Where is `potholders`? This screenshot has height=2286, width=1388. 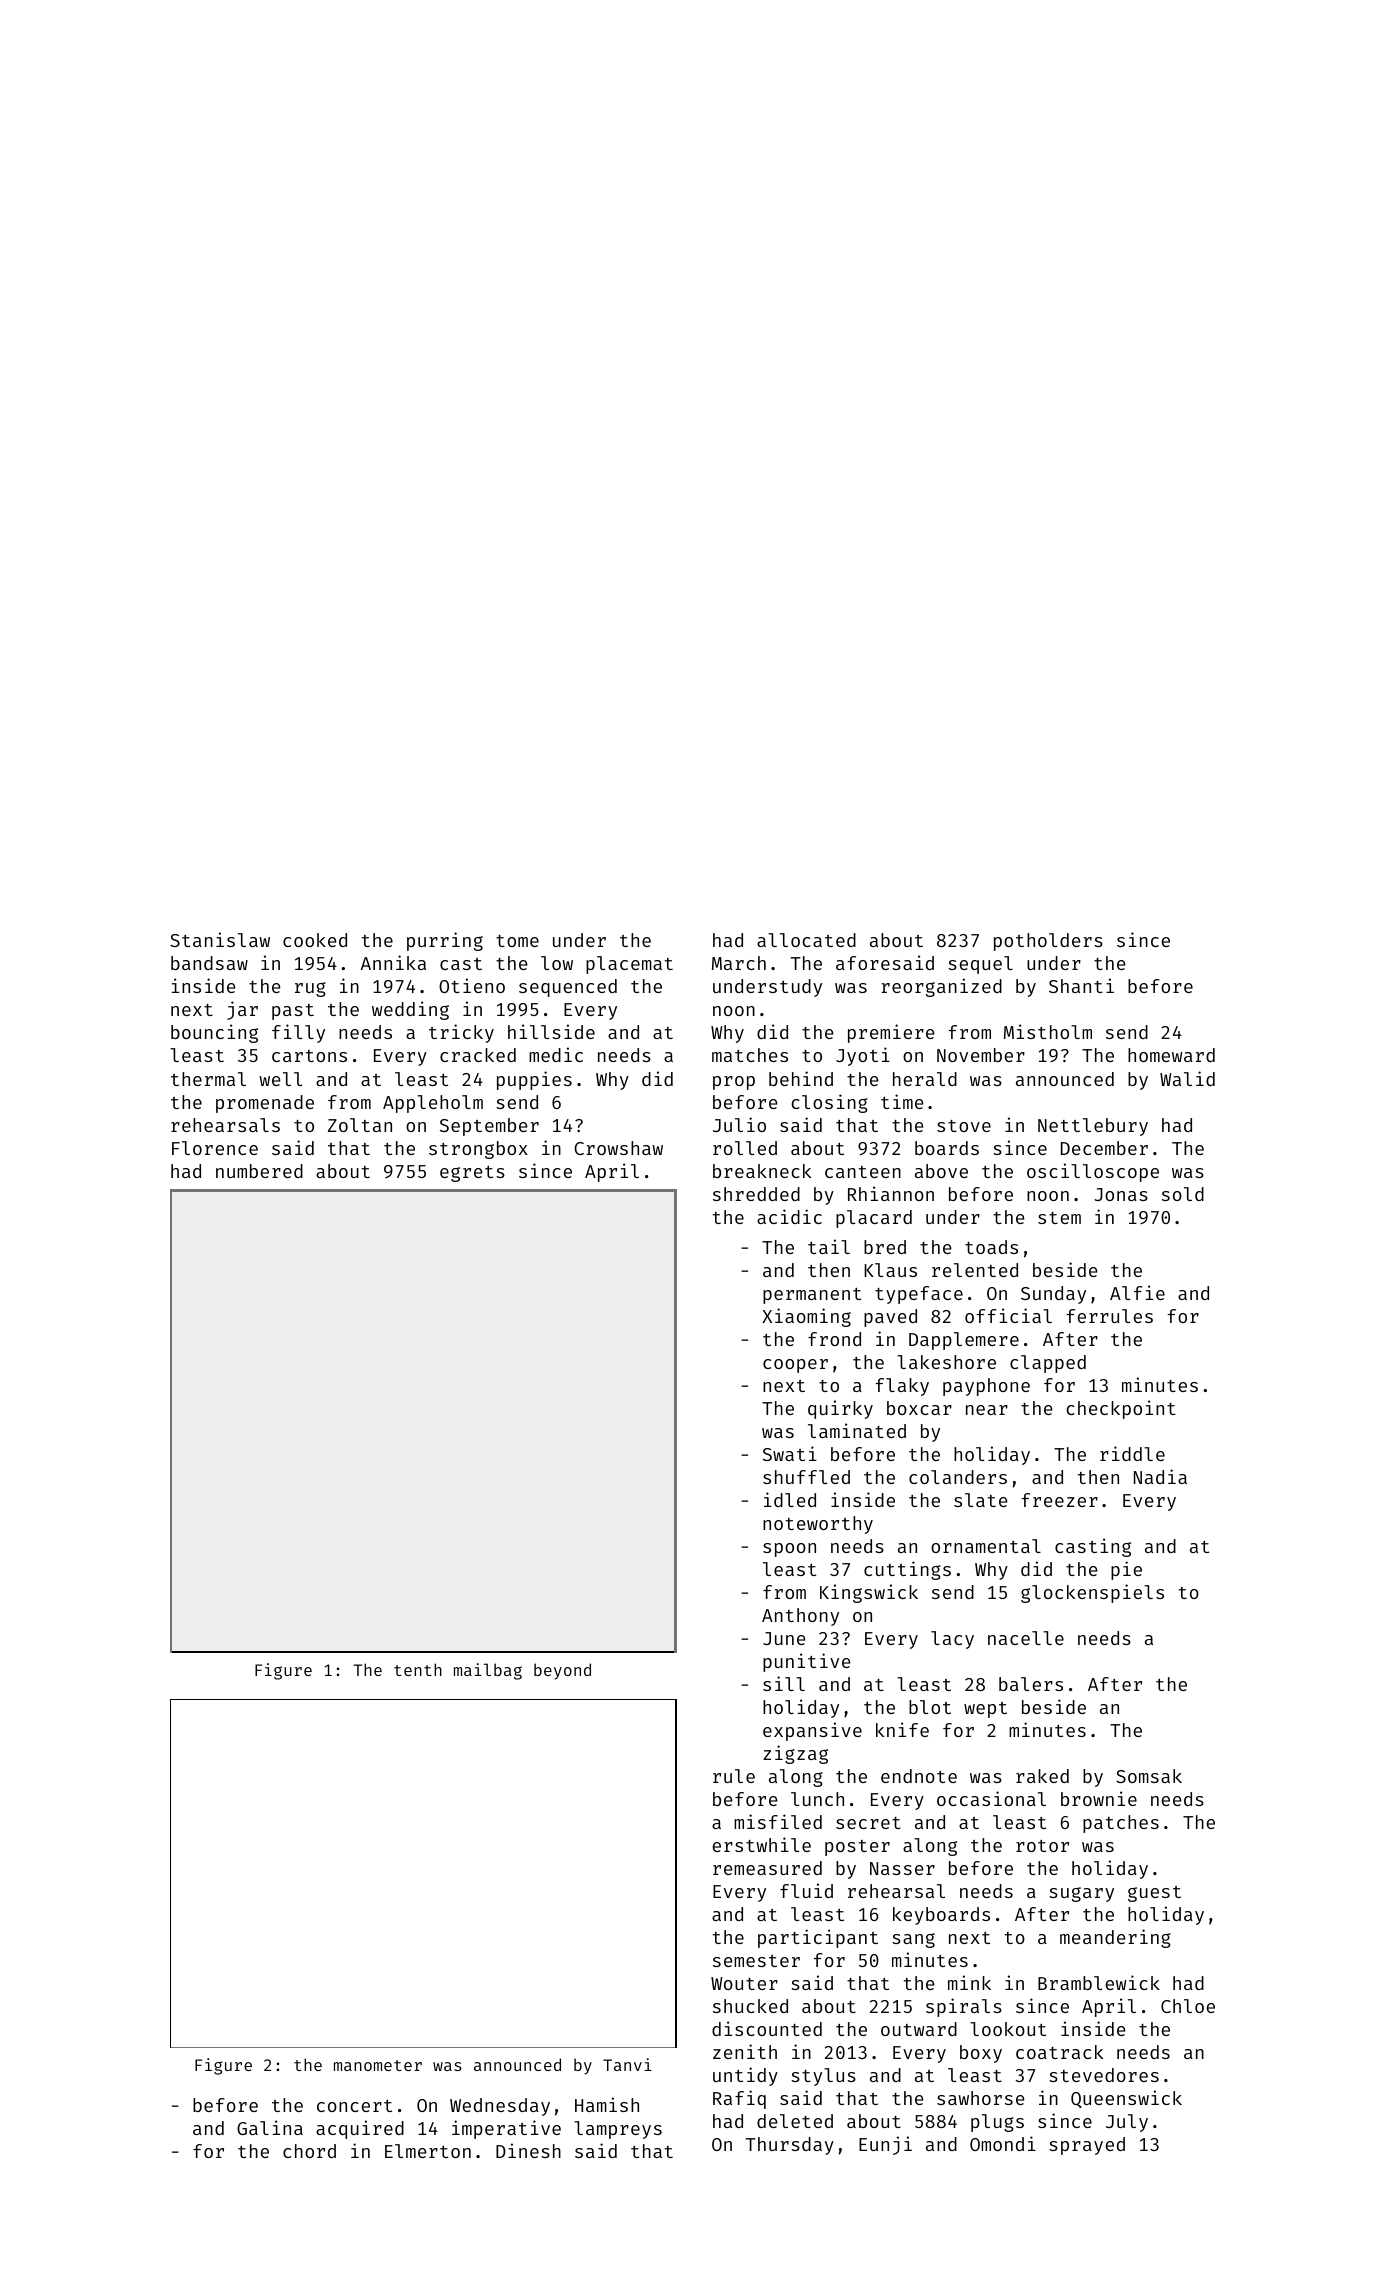 potholders is located at coordinates (1048, 942).
